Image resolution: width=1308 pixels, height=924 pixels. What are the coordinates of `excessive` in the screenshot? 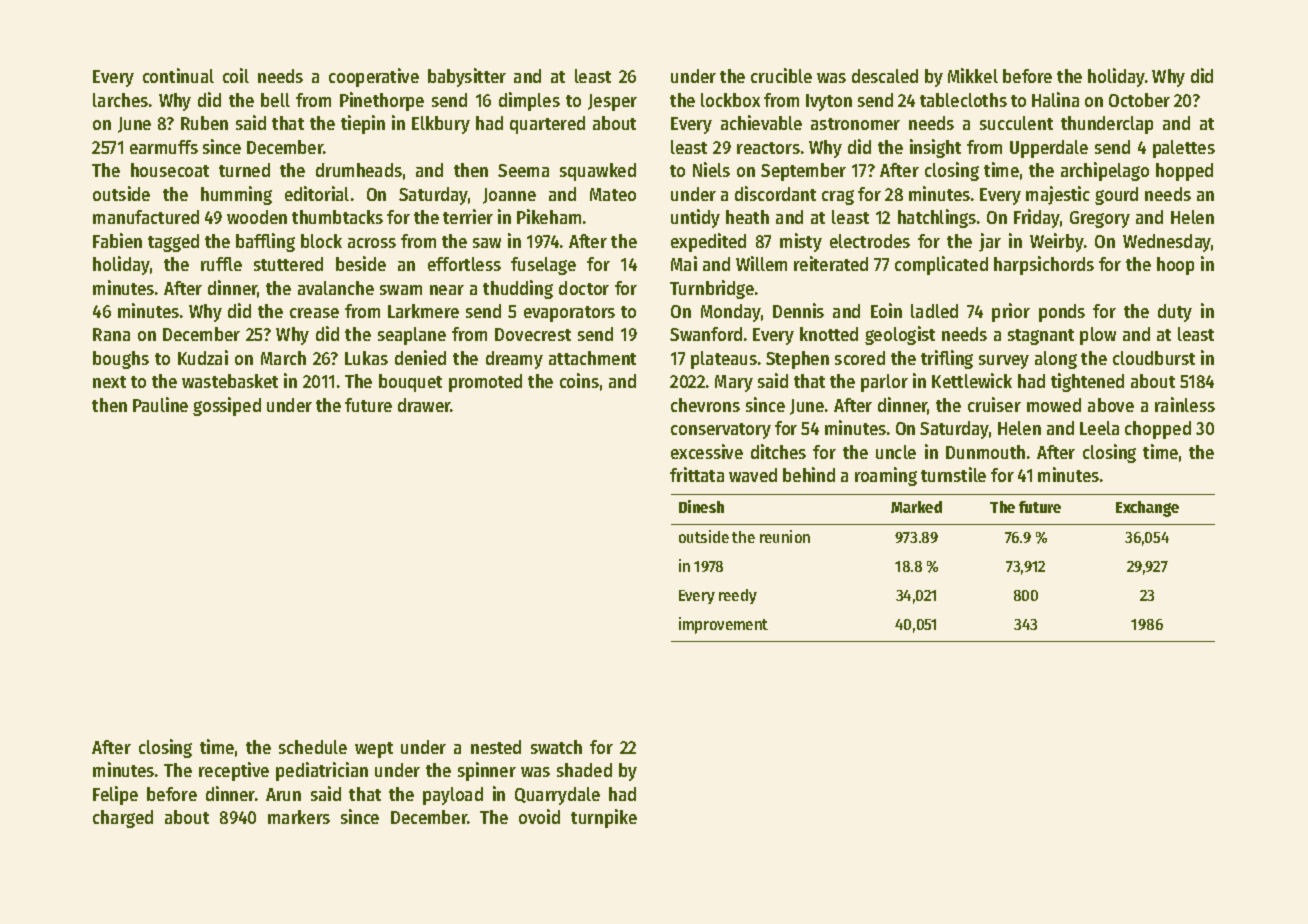 It's located at (707, 451).
